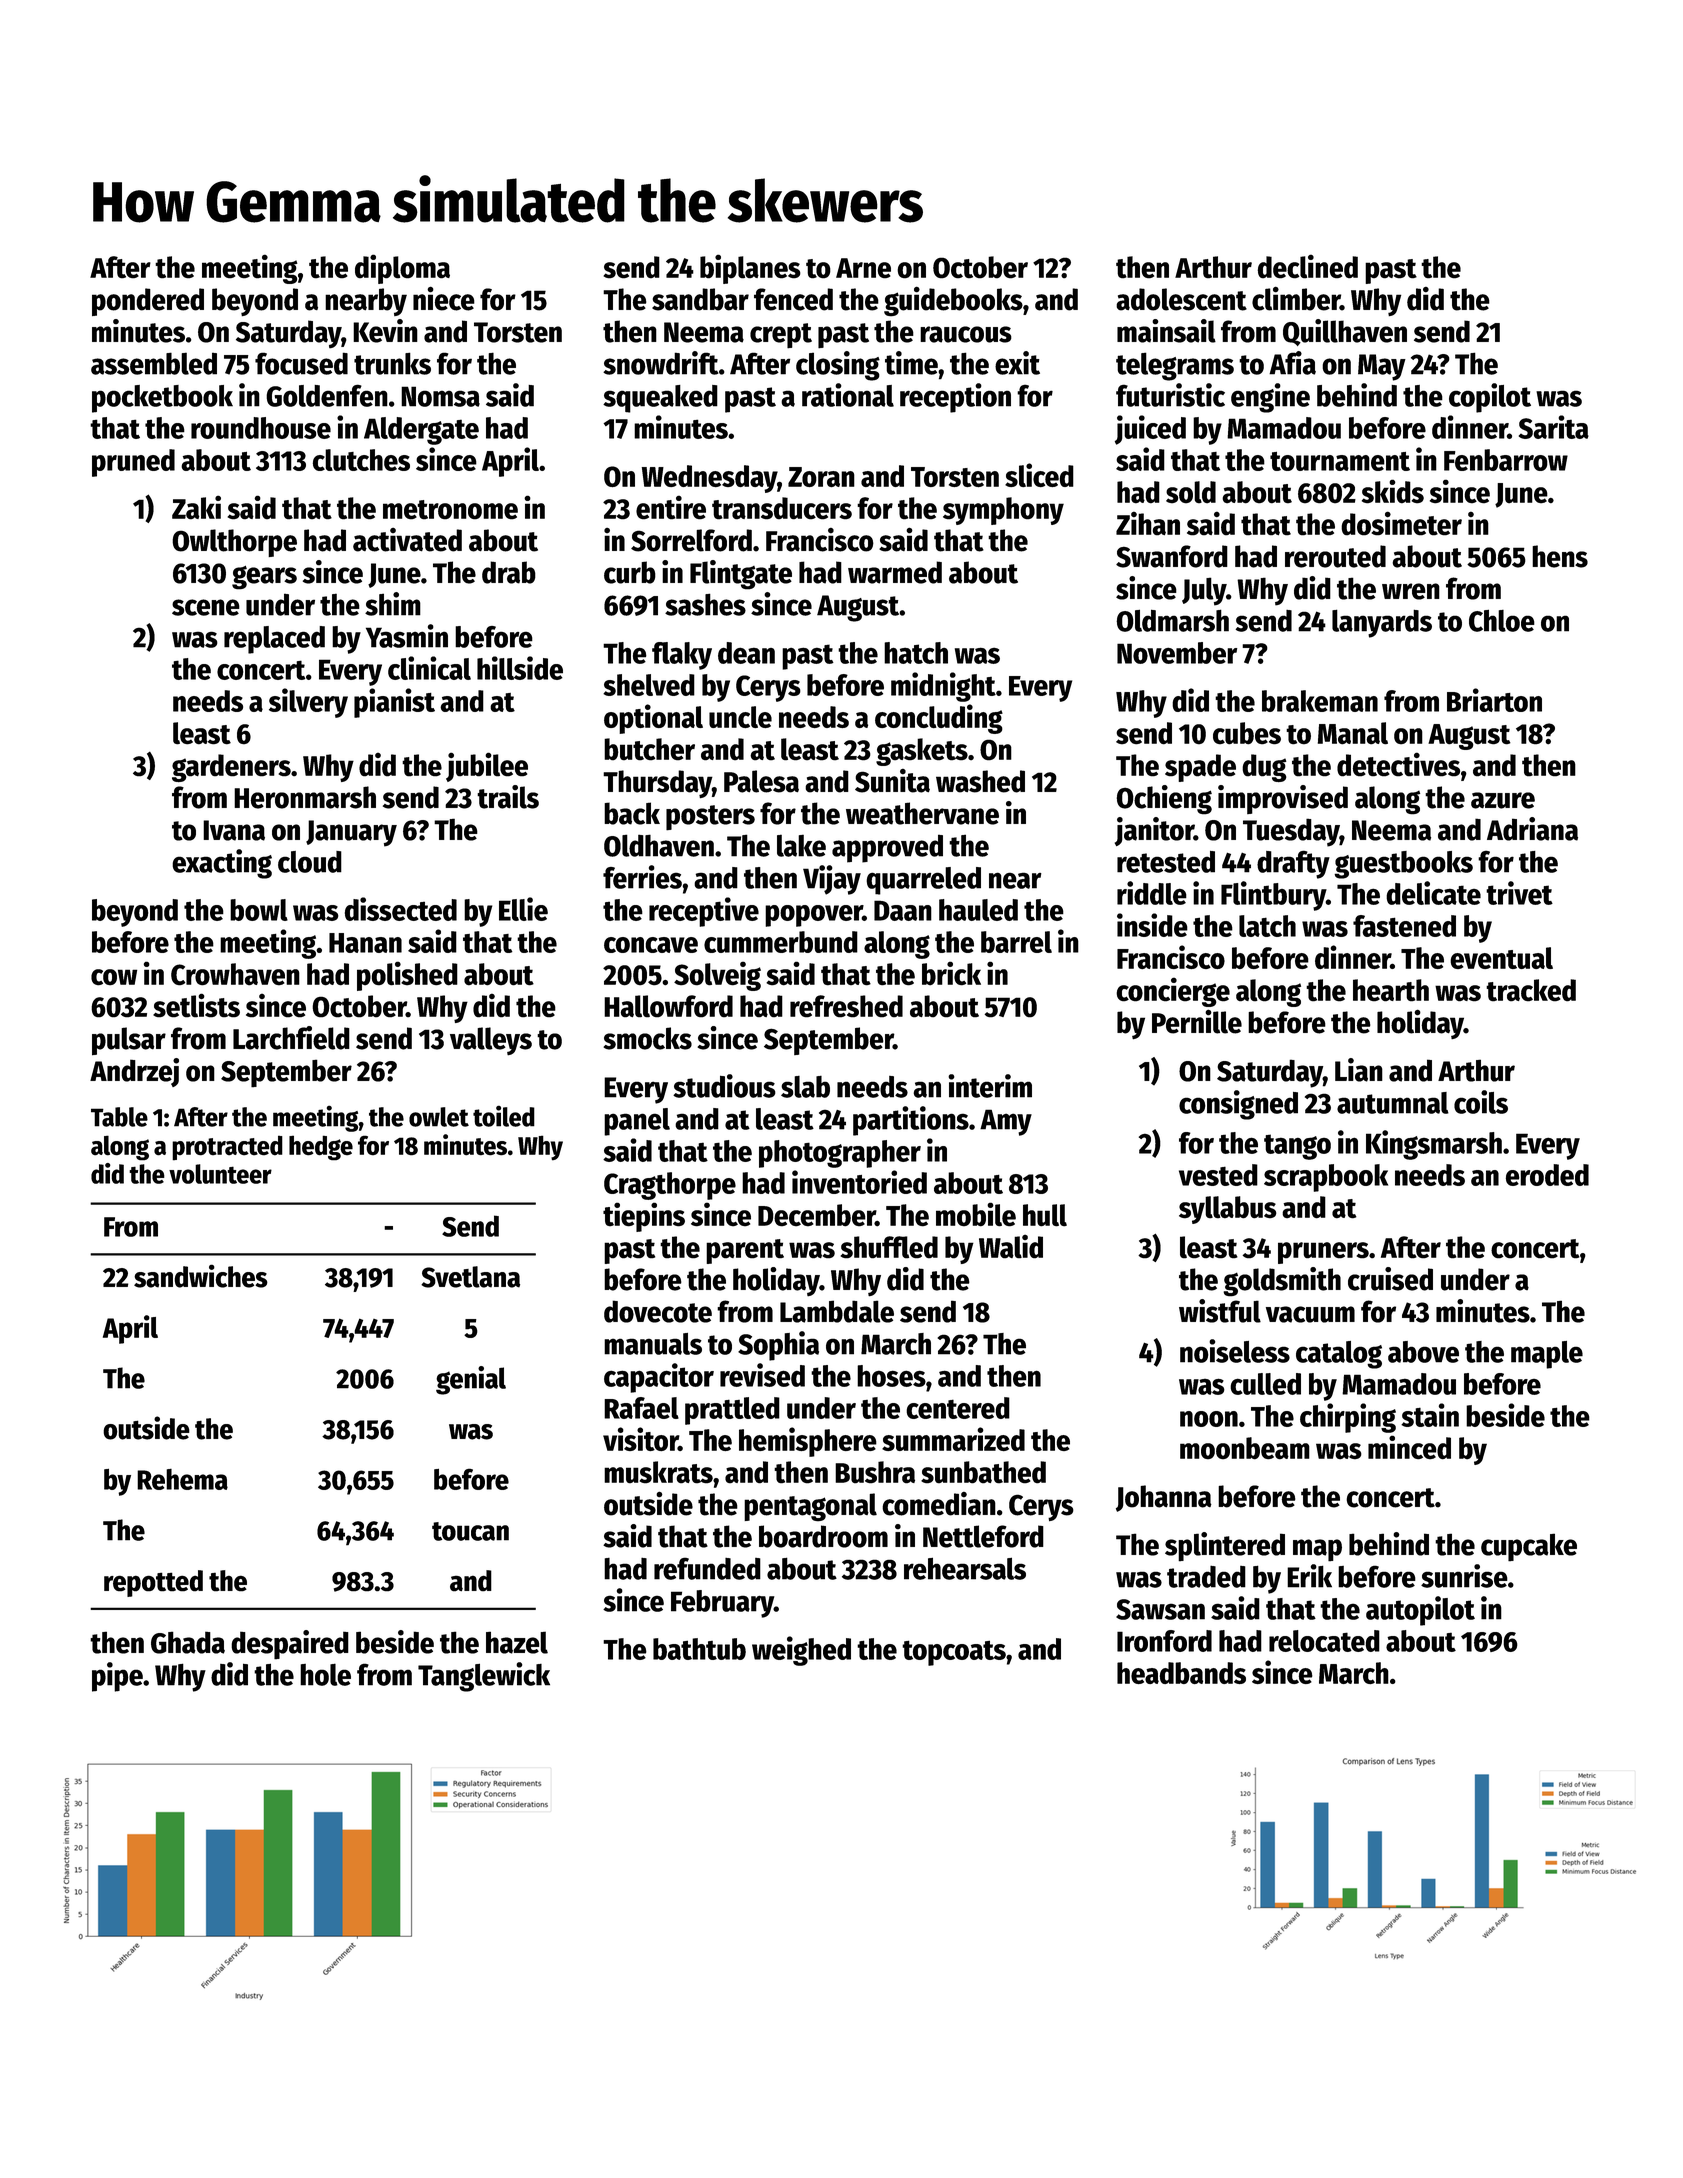 The width and height of the document is (1683, 2178). What do you see at coordinates (290, 1645) in the document?
I see `despaired` at bounding box center [290, 1645].
